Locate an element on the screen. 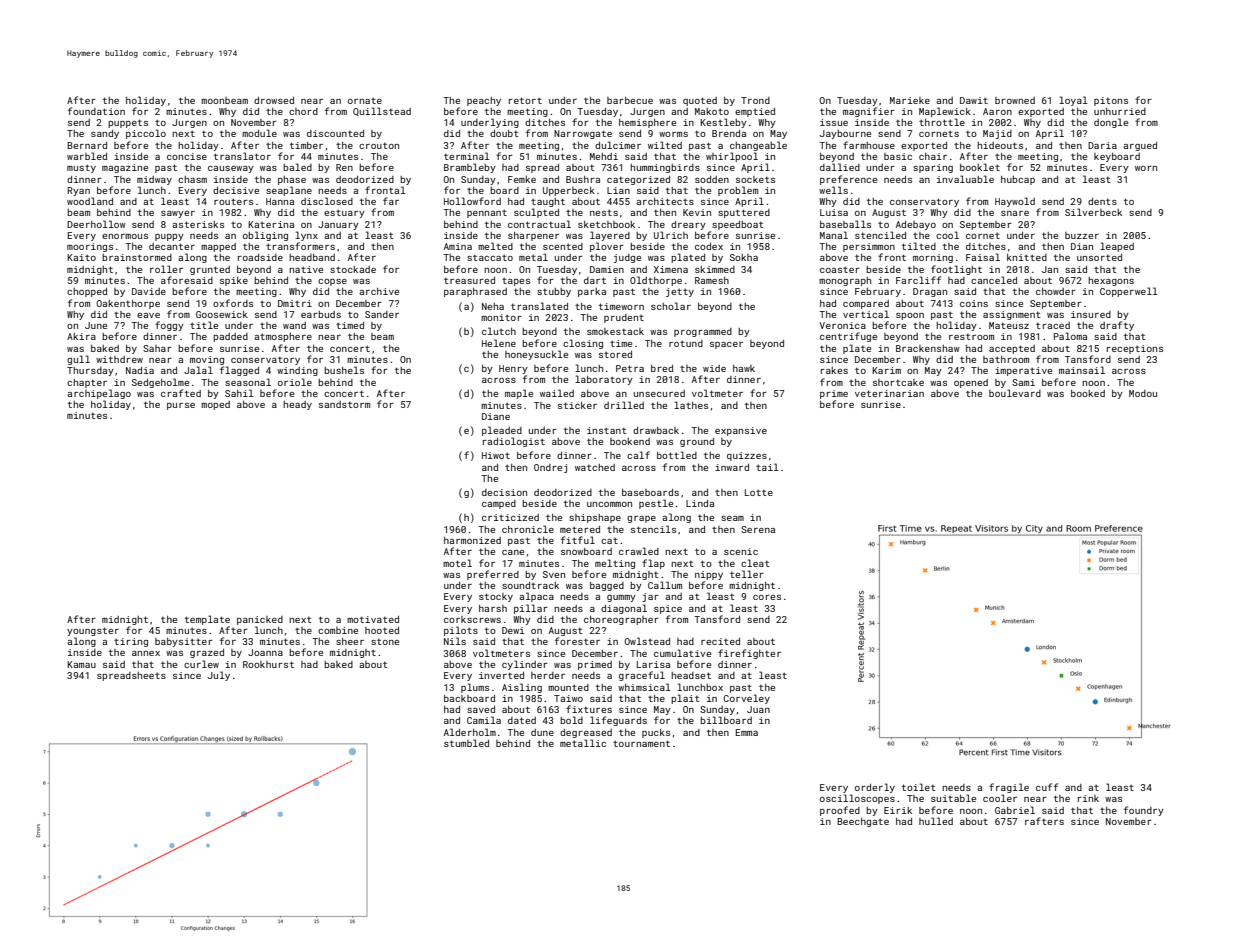 The width and height of the screenshot is (1233, 952). sockets is located at coordinates (755, 179).
